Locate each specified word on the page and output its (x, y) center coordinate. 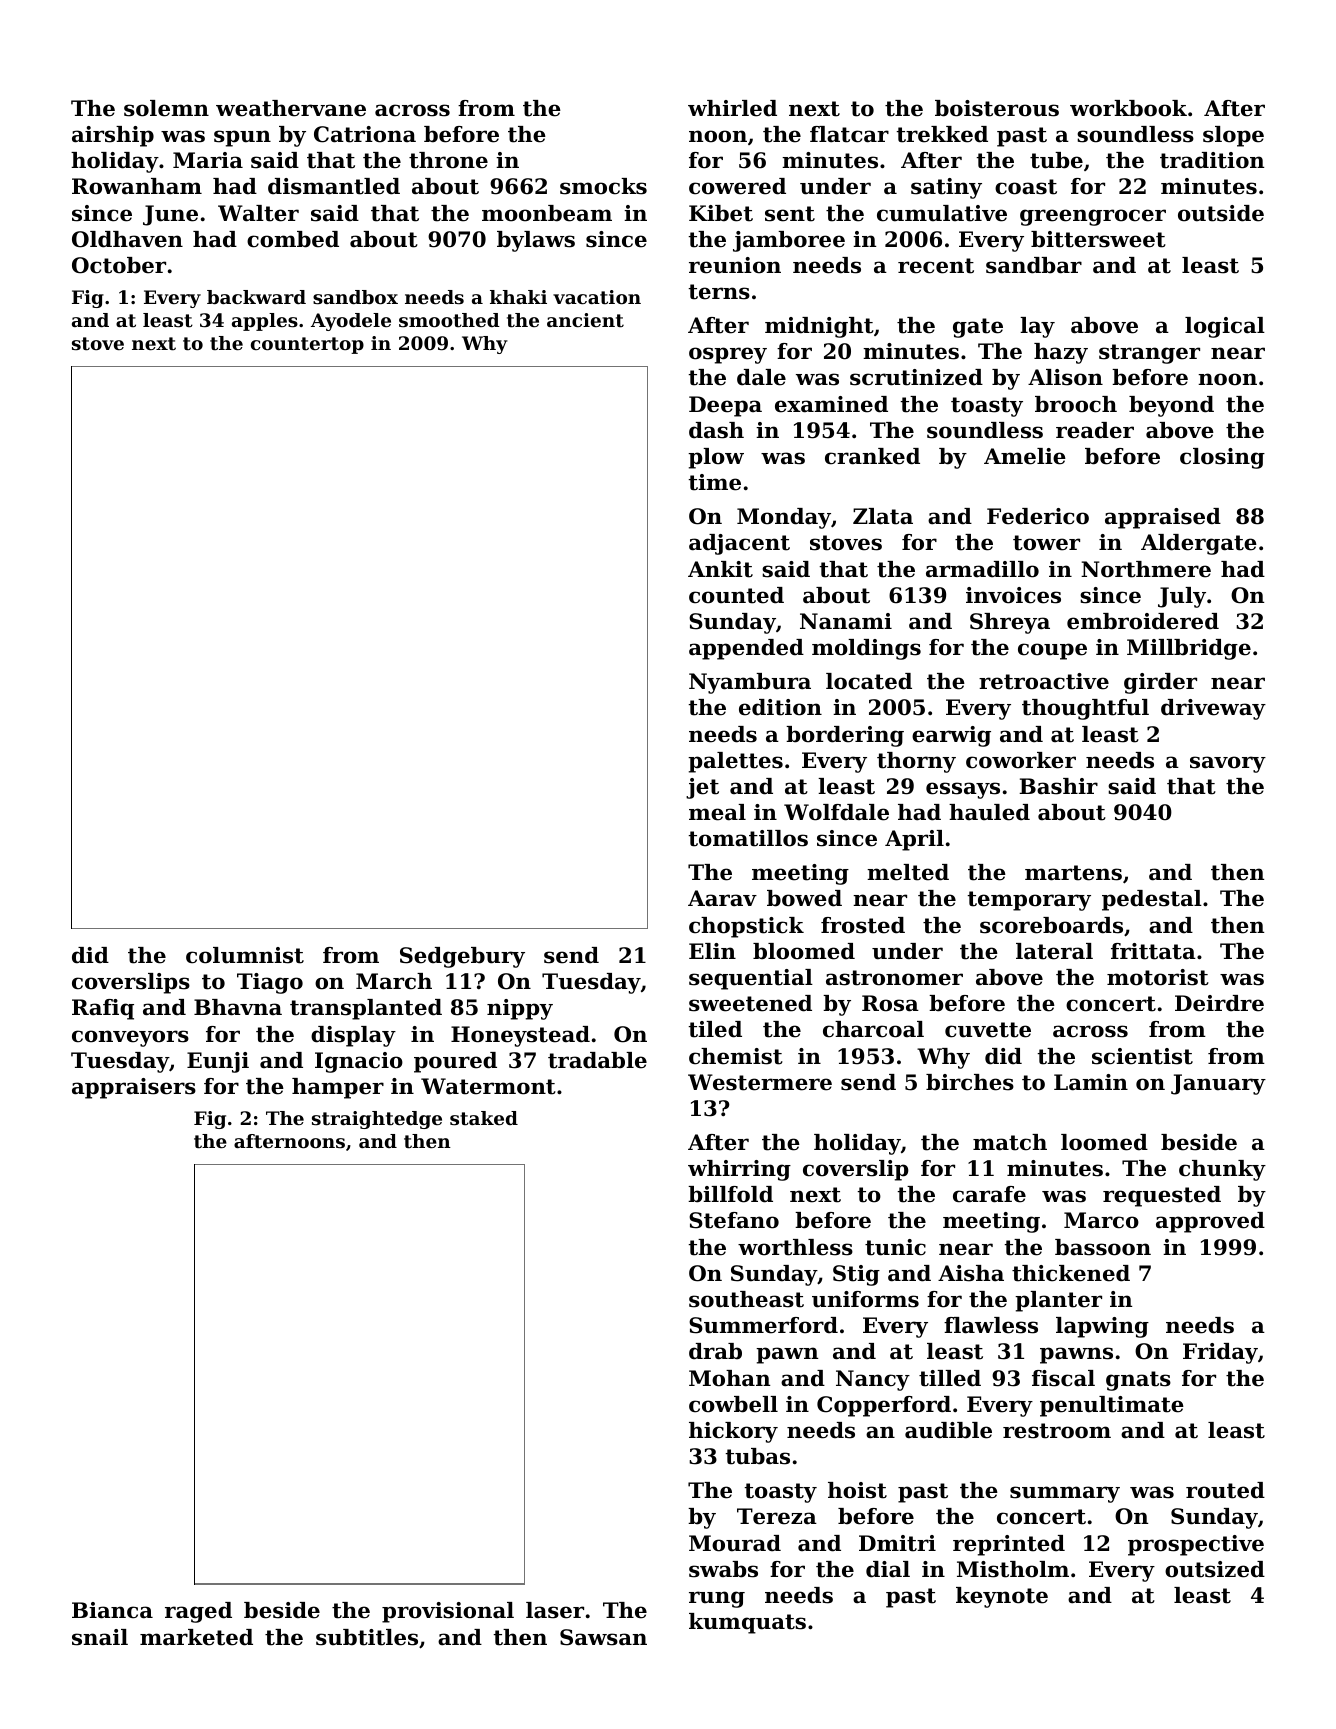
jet (702, 788)
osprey (728, 355)
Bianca (112, 1610)
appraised (1163, 518)
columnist (245, 955)
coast (1026, 187)
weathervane (291, 108)
